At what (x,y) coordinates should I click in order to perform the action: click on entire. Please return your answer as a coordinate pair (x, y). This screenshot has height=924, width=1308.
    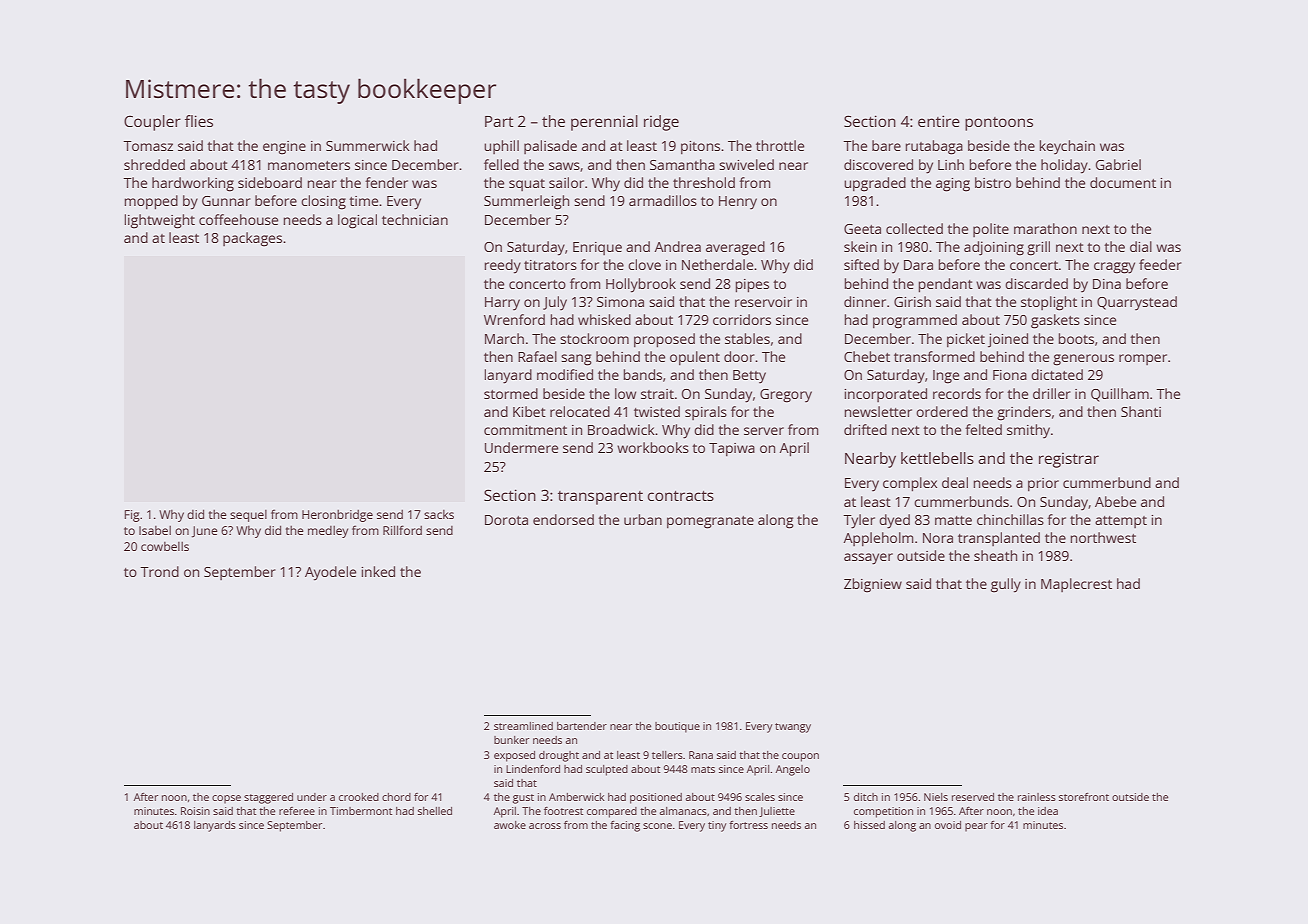
    Looking at the image, I should click on (939, 121).
